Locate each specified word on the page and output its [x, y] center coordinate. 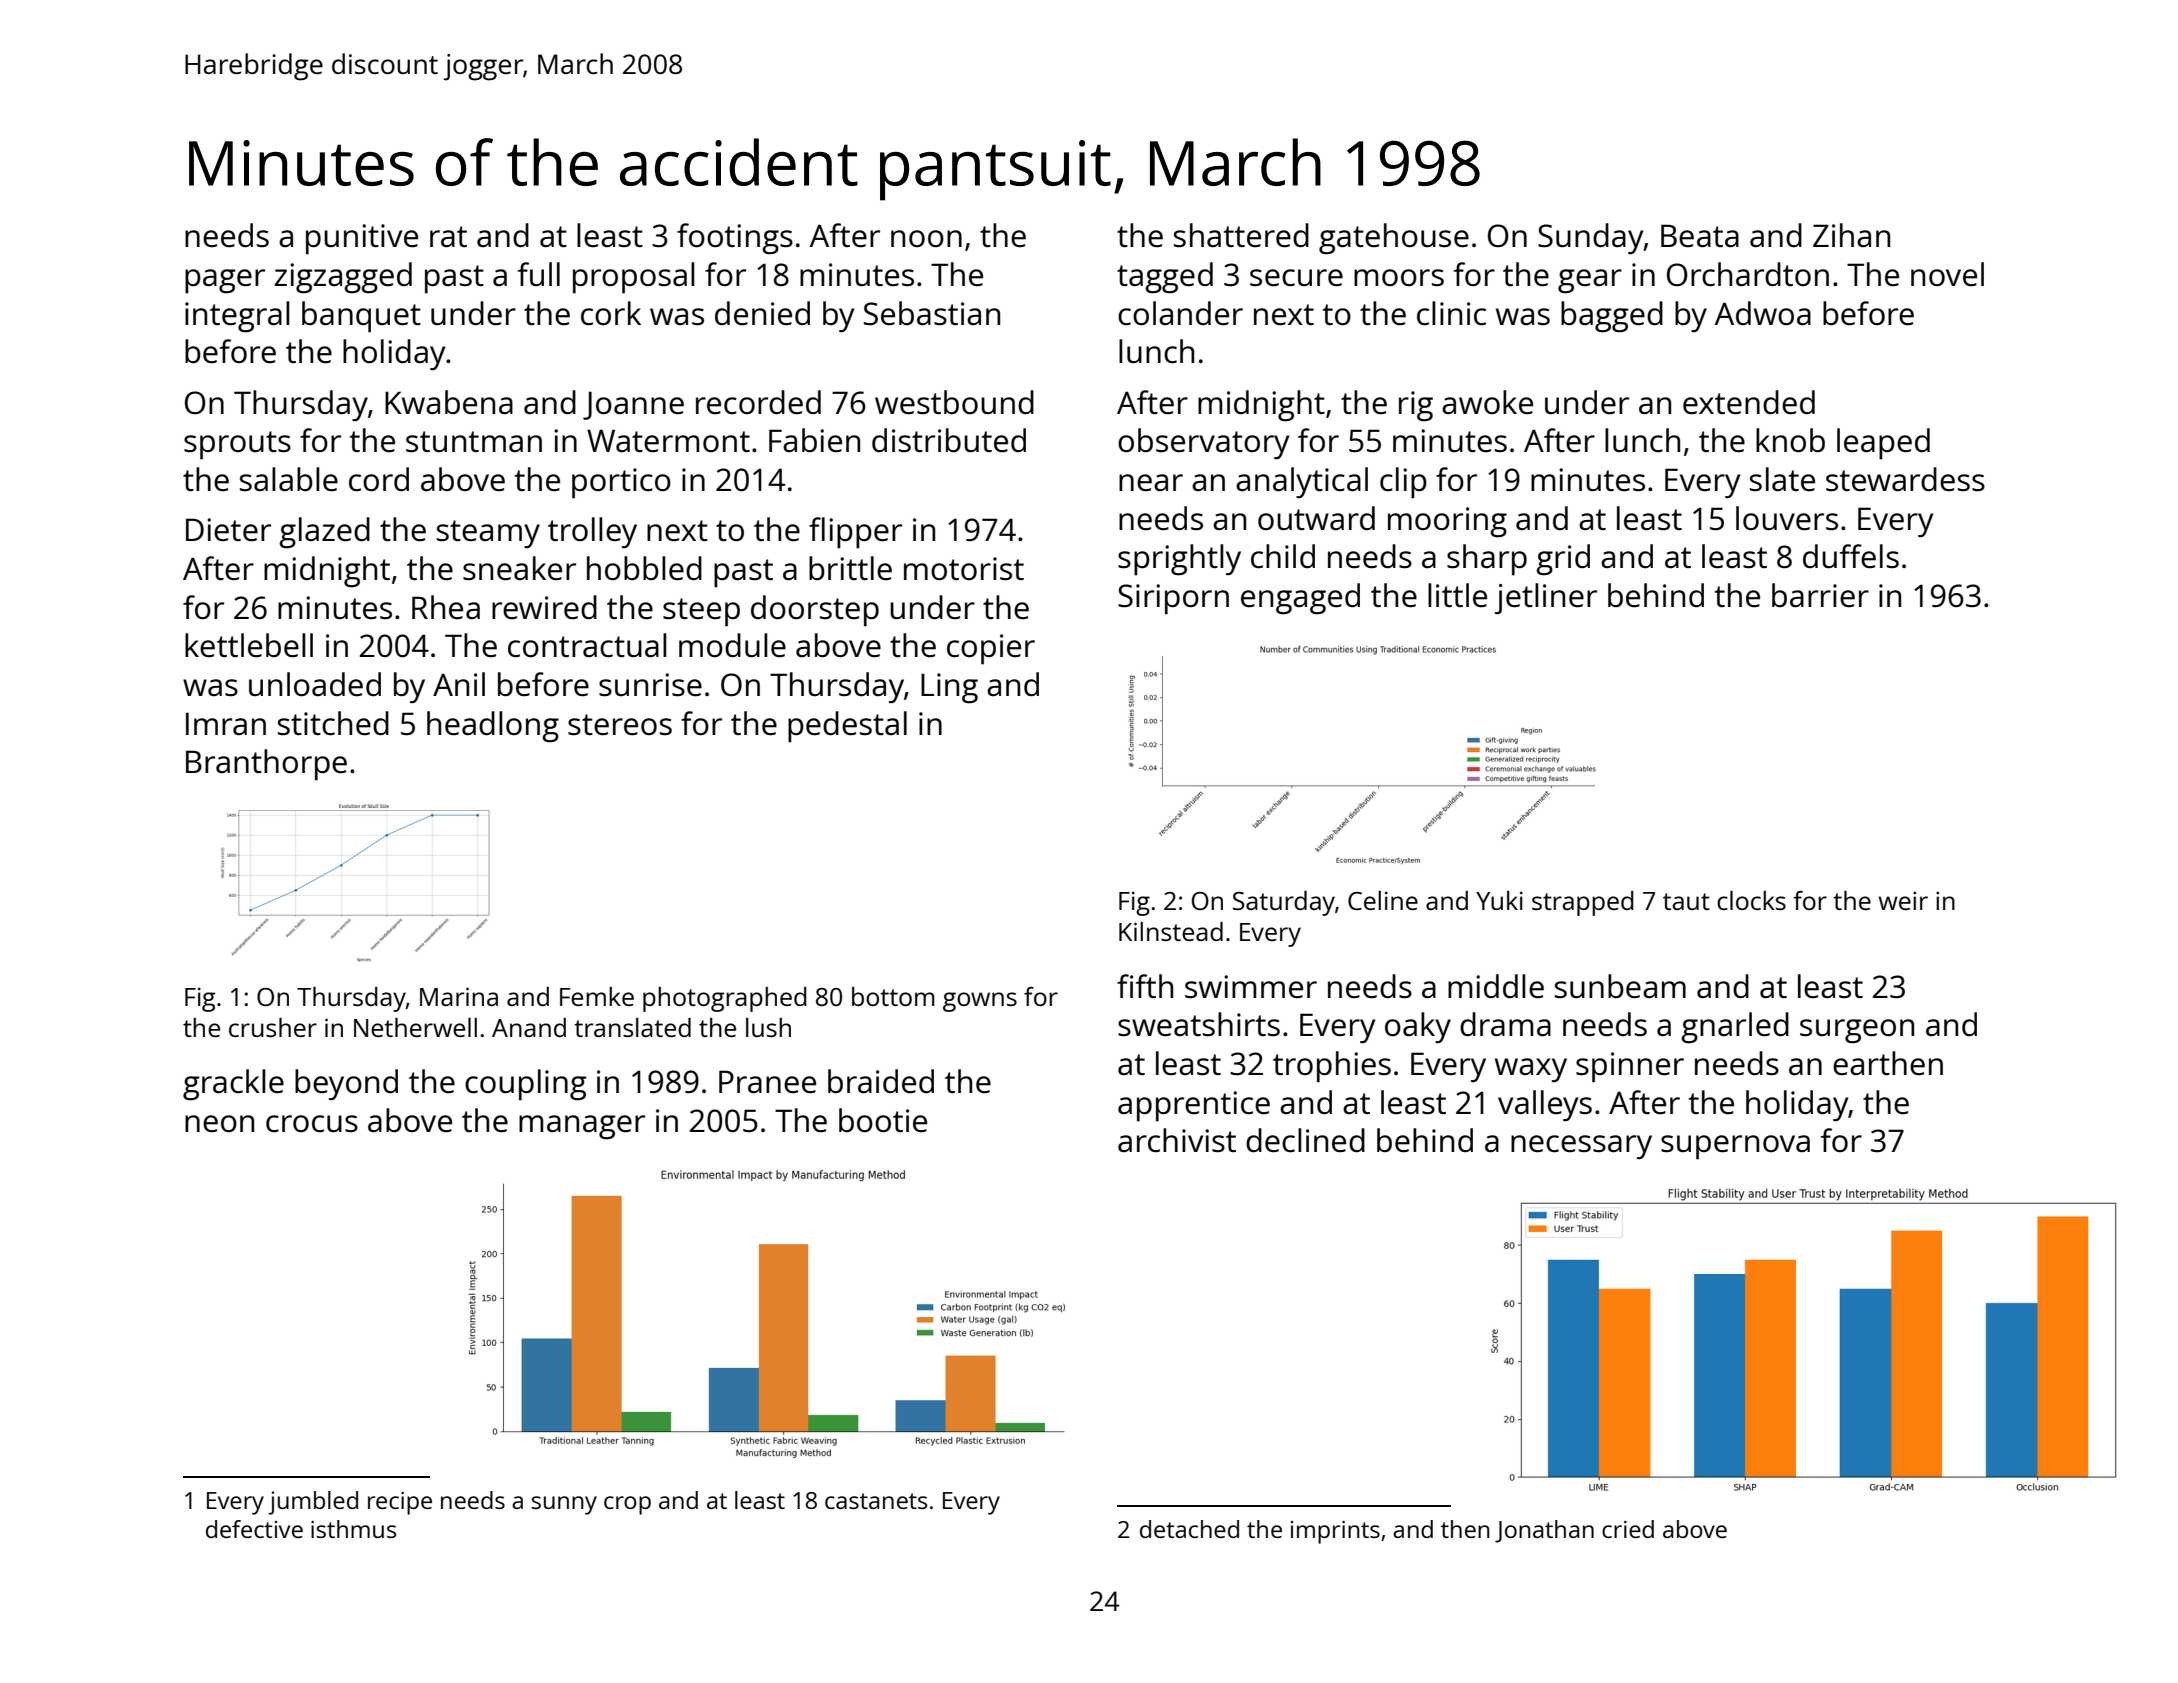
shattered [1241, 235]
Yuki [1499, 900]
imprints [1335, 1532]
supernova [1735, 1147]
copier [991, 649]
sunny [564, 1505]
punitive [362, 239]
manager [582, 1127]
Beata [1700, 236]
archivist [1177, 1140]
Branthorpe [266, 765]
